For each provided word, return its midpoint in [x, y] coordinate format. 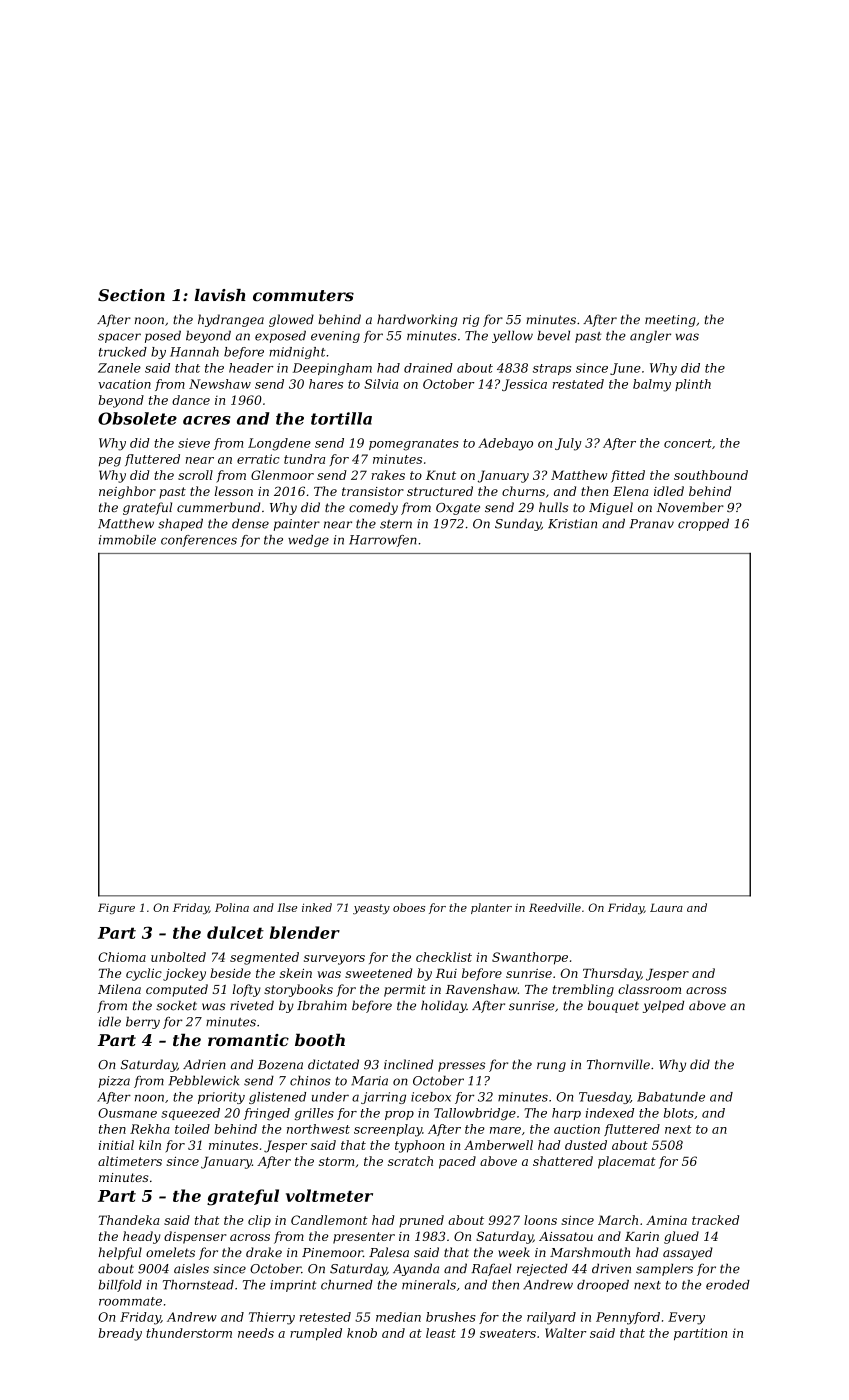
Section [131, 295]
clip [259, 1221]
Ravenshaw [482, 989]
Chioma [122, 957]
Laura [666, 907]
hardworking [417, 320]
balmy [652, 385]
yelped [663, 1006]
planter [491, 908]
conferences [199, 541]
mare [505, 1130]
